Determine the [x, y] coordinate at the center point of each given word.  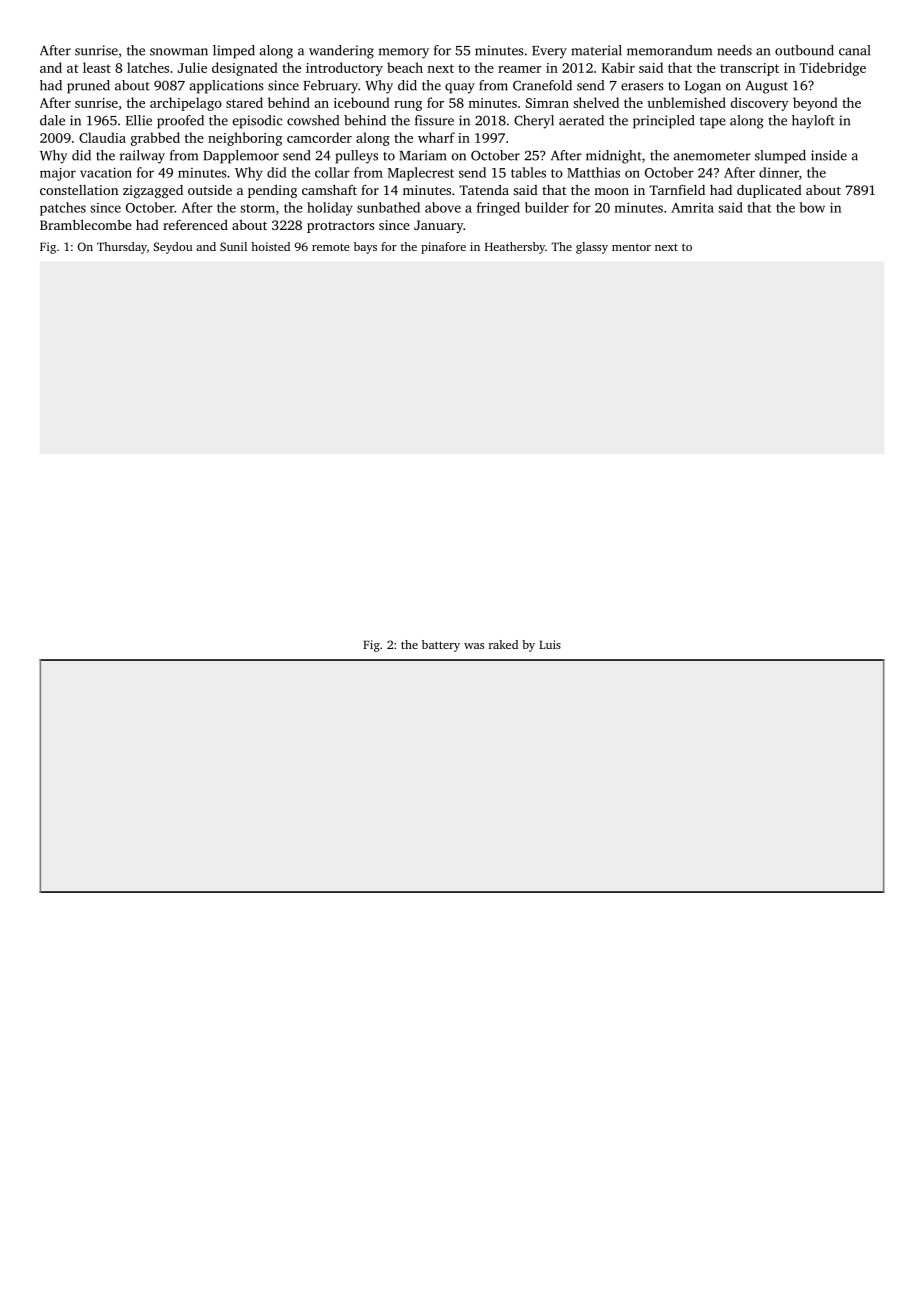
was [474, 646]
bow [812, 207]
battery [441, 646]
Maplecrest [421, 174]
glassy [592, 248]
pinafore [443, 248]
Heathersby [515, 248]
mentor [631, 247]
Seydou [172, 248]
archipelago [186, 104]
